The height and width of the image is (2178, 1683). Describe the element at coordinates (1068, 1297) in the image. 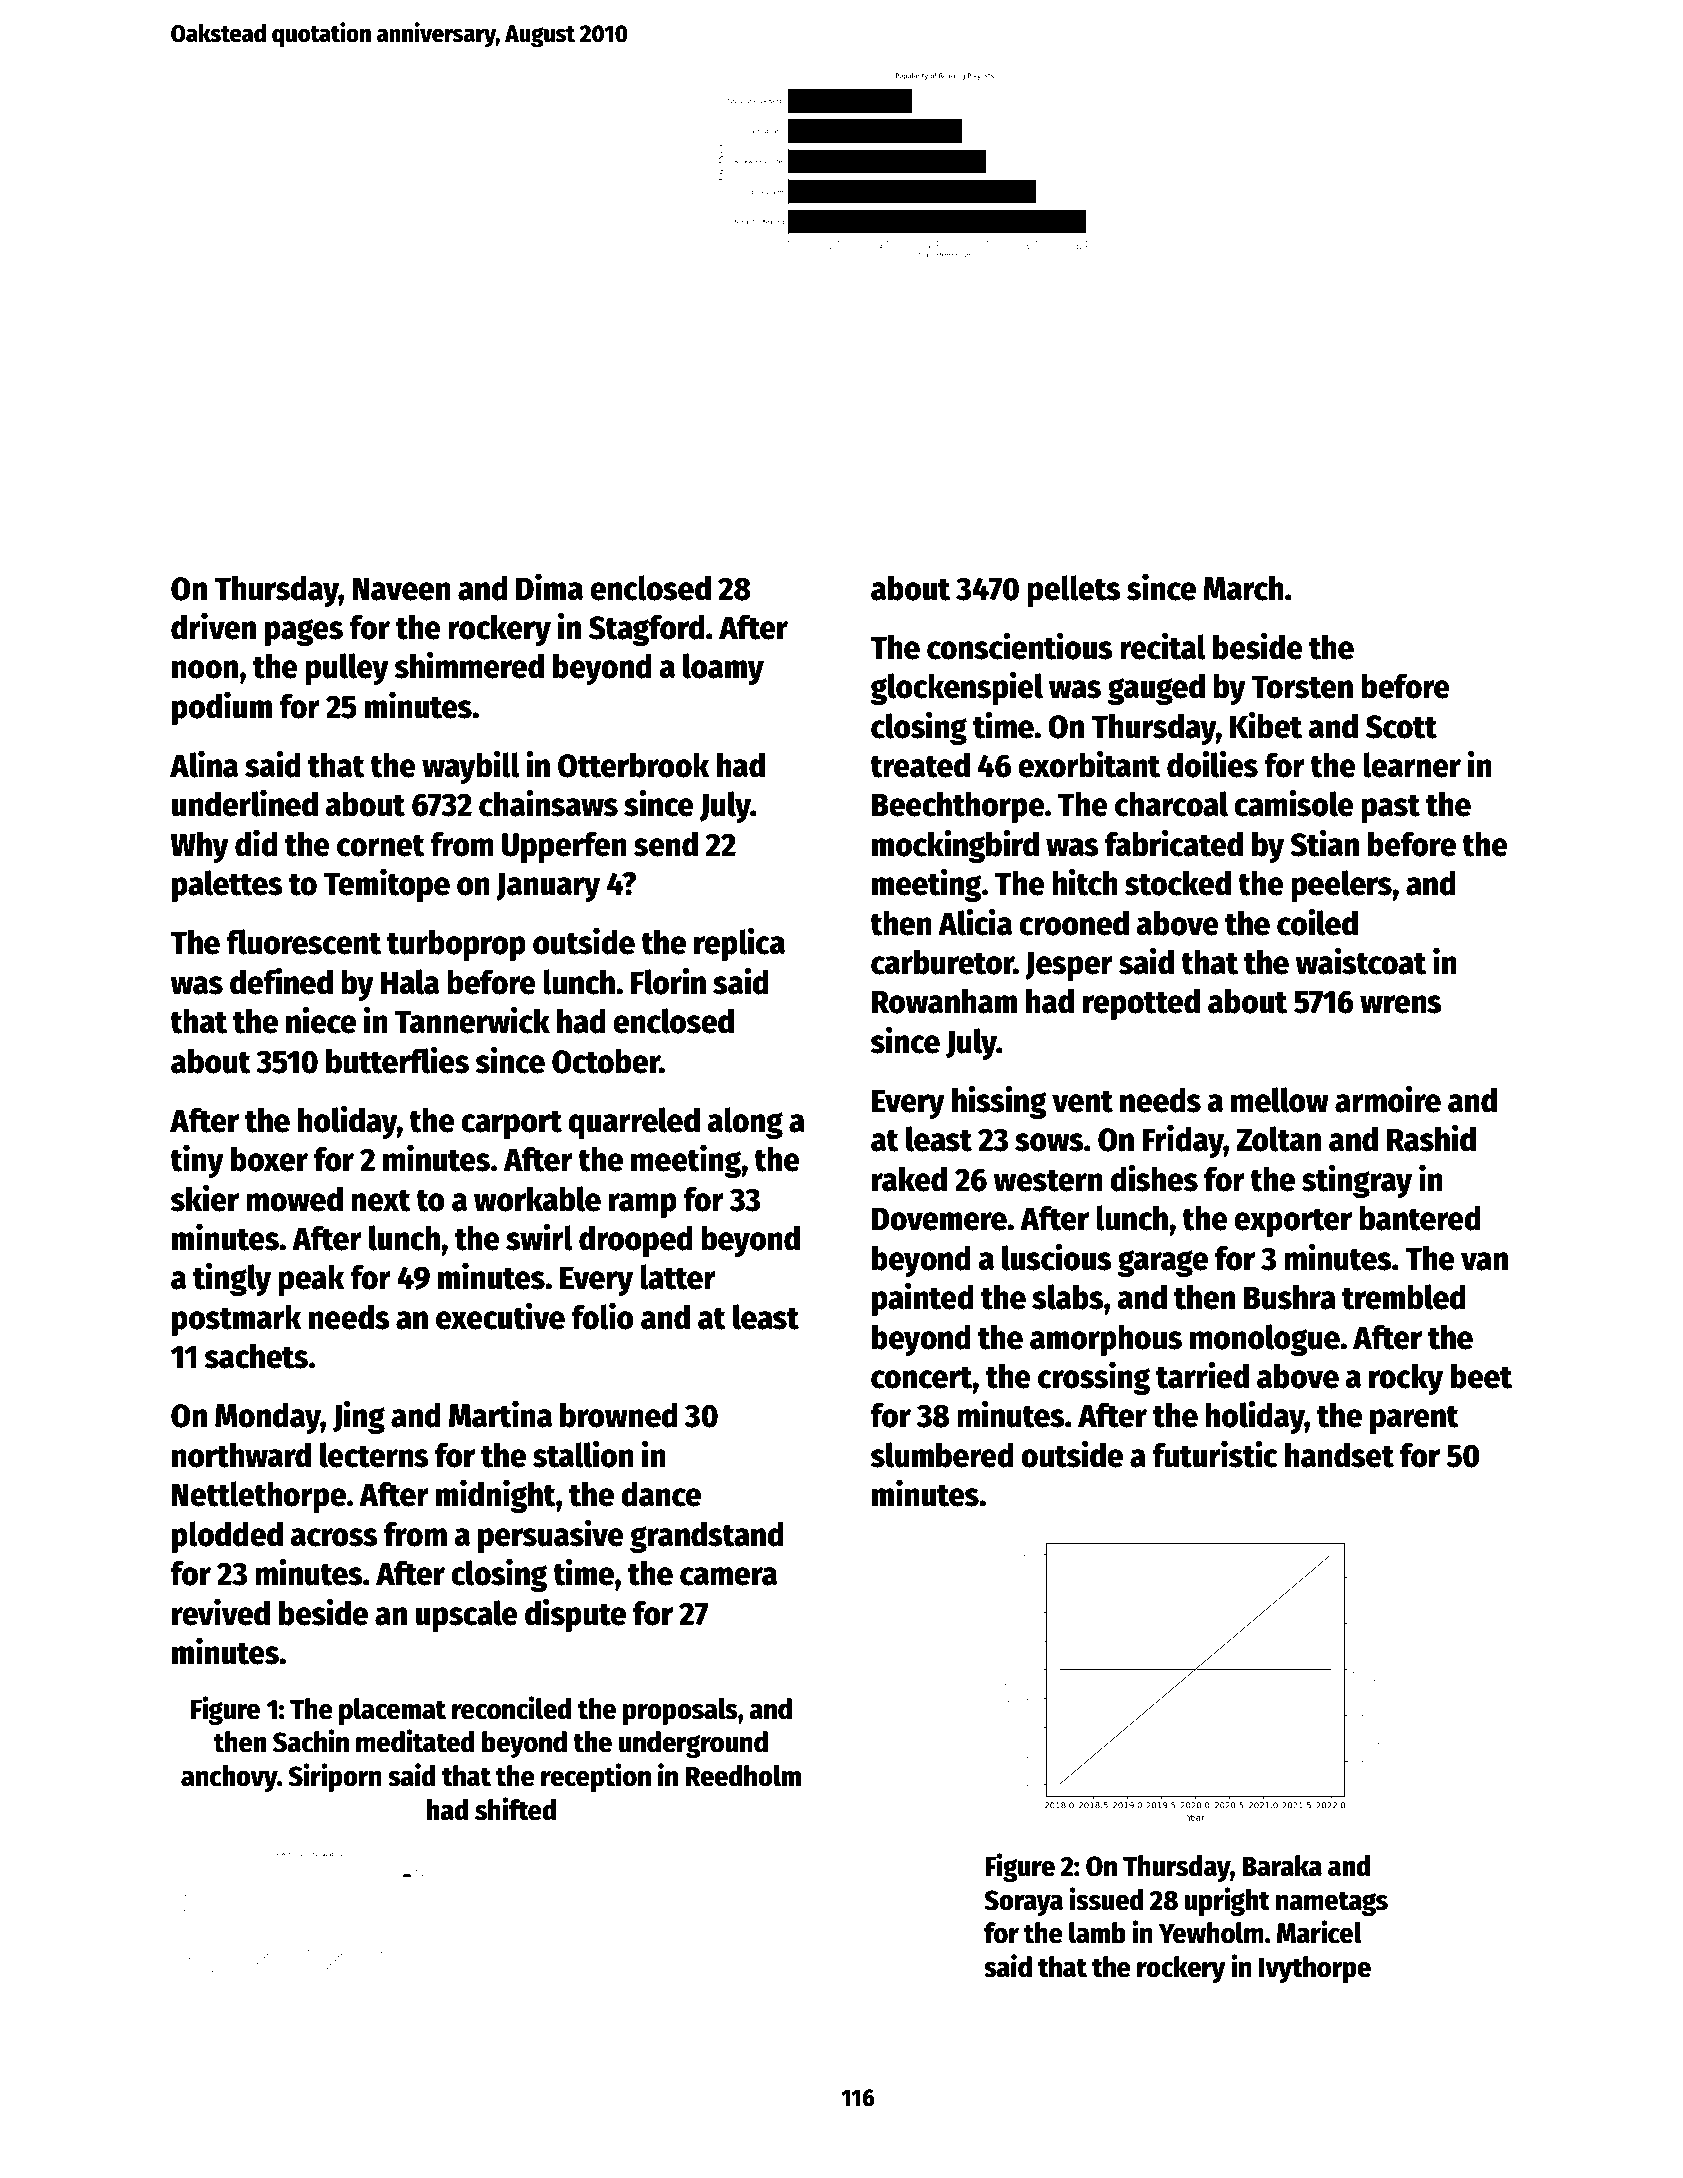

I see `slabs` at that location.
